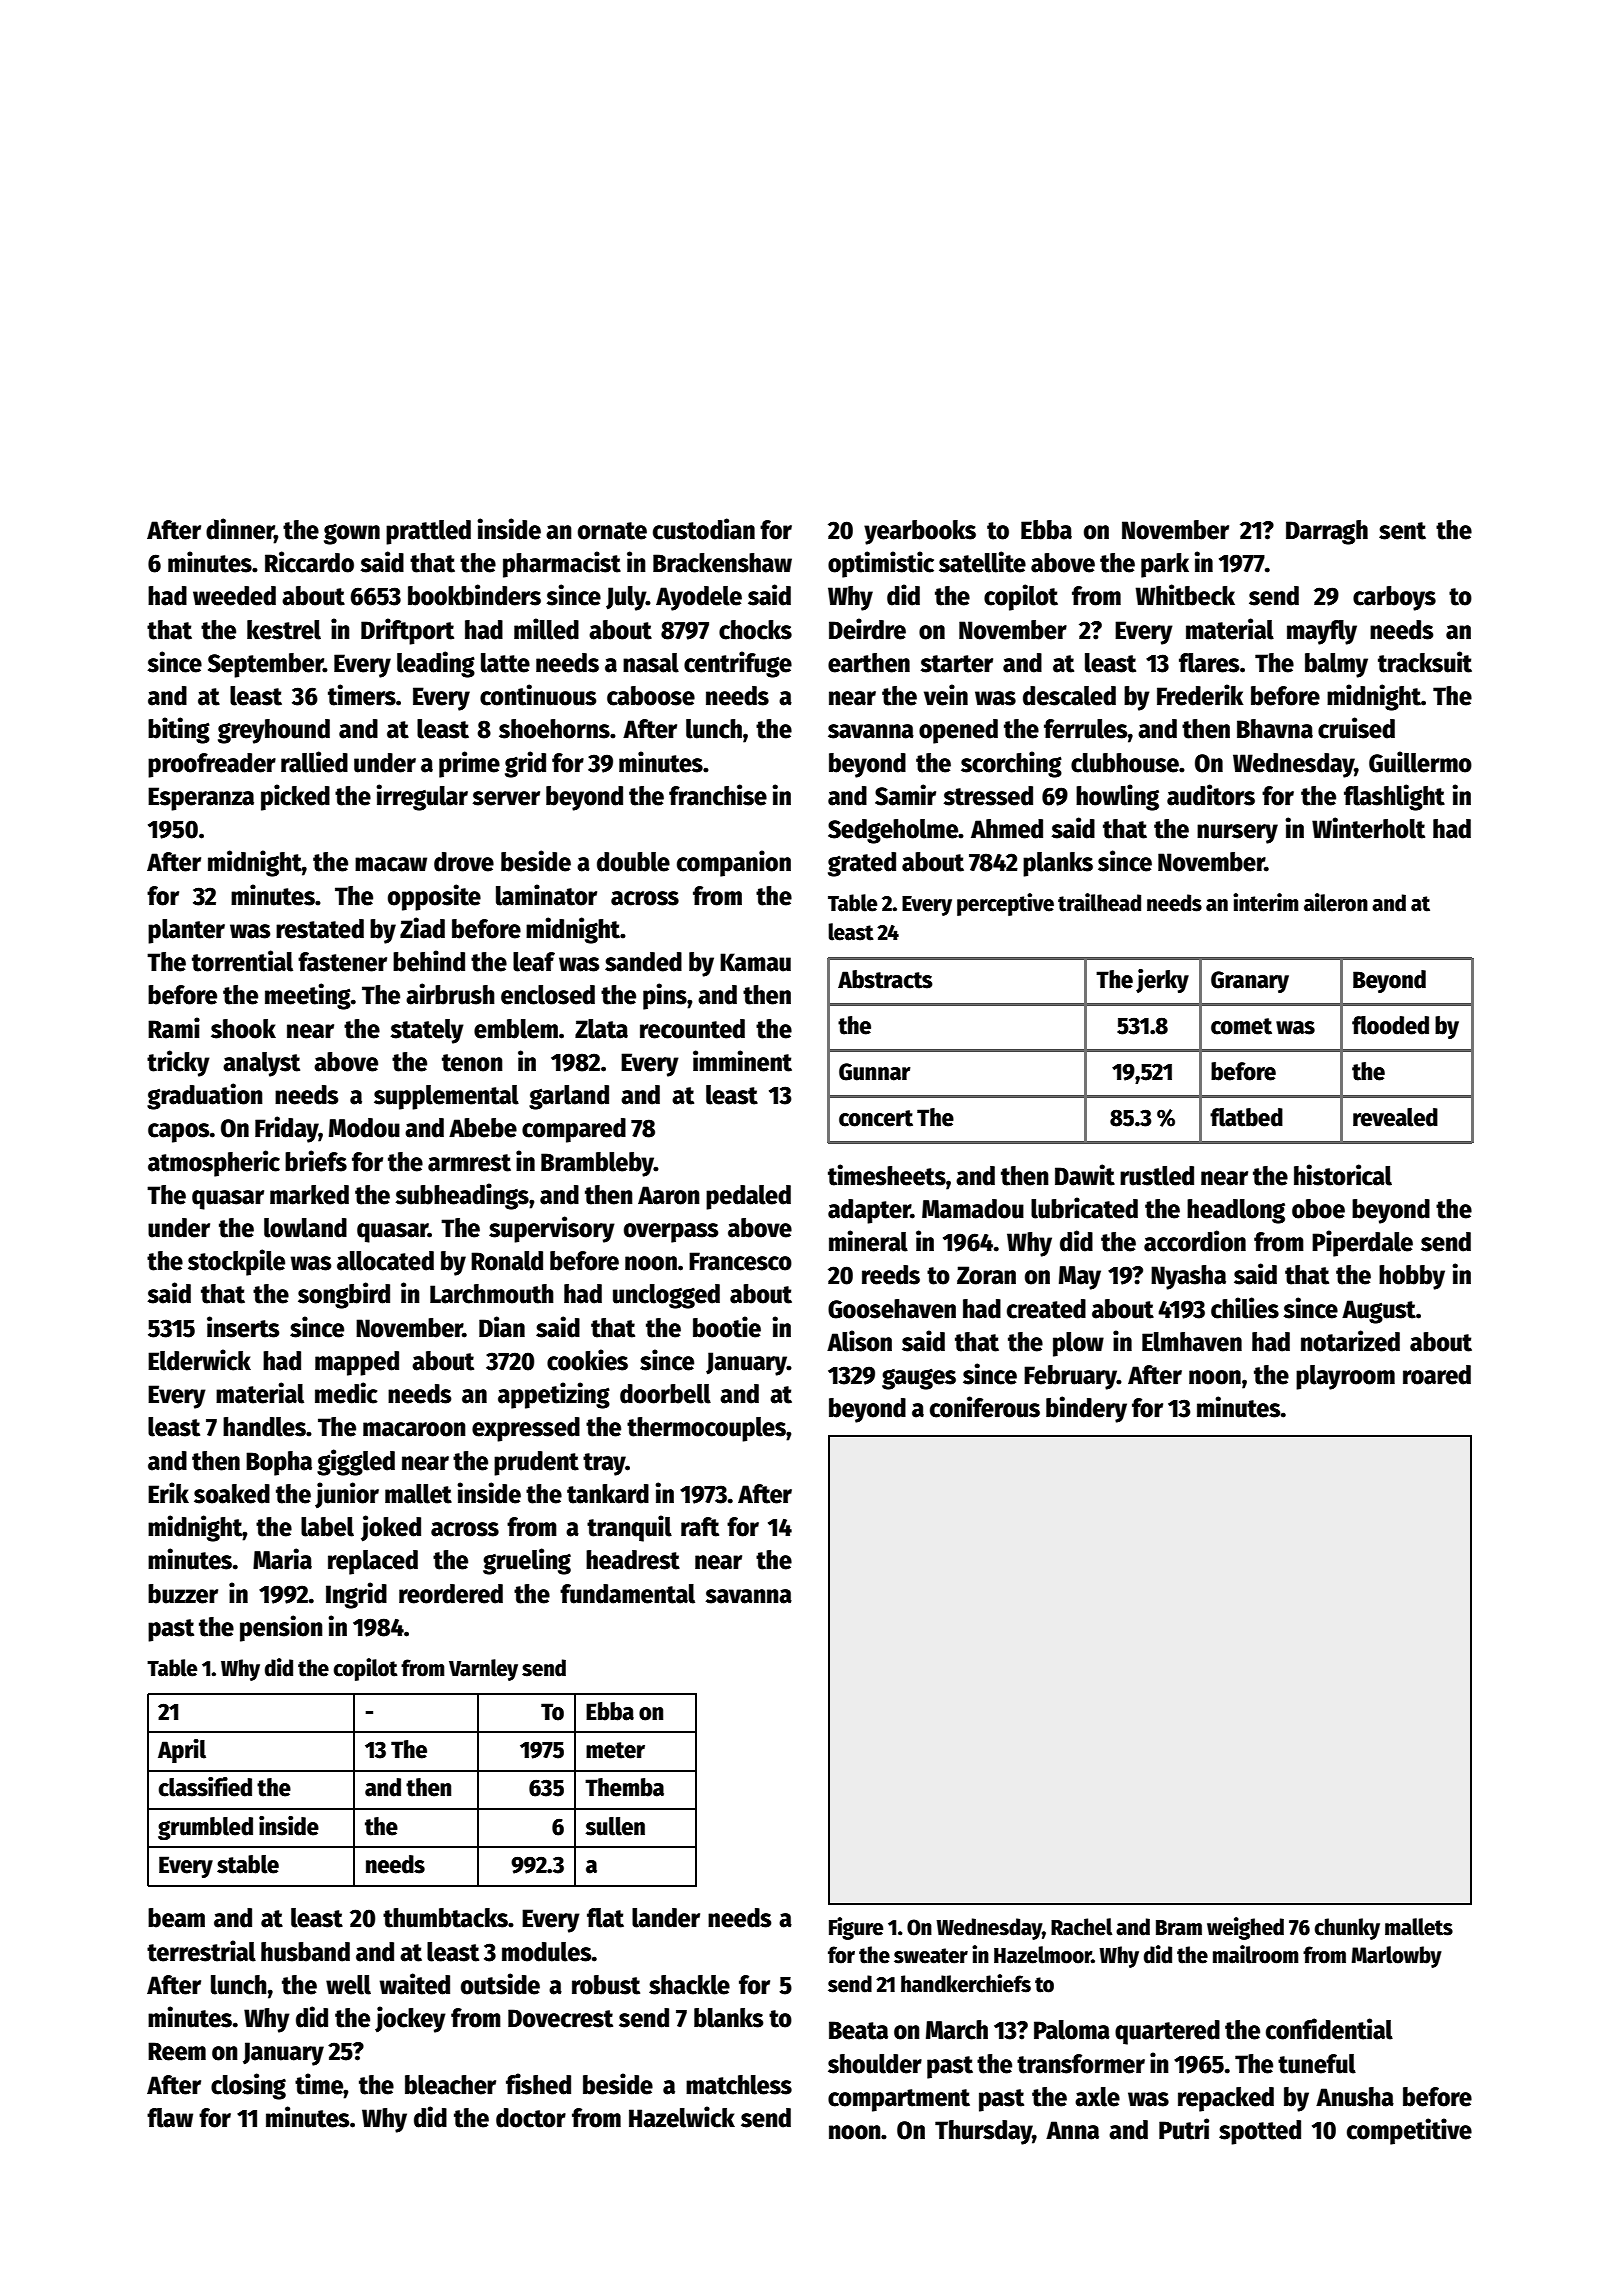 The height and width of the image is (2292, 1620). What do you see at coordinates (569, 1097) in the image?
I see `garland` at bounding box center [569, 1097].
